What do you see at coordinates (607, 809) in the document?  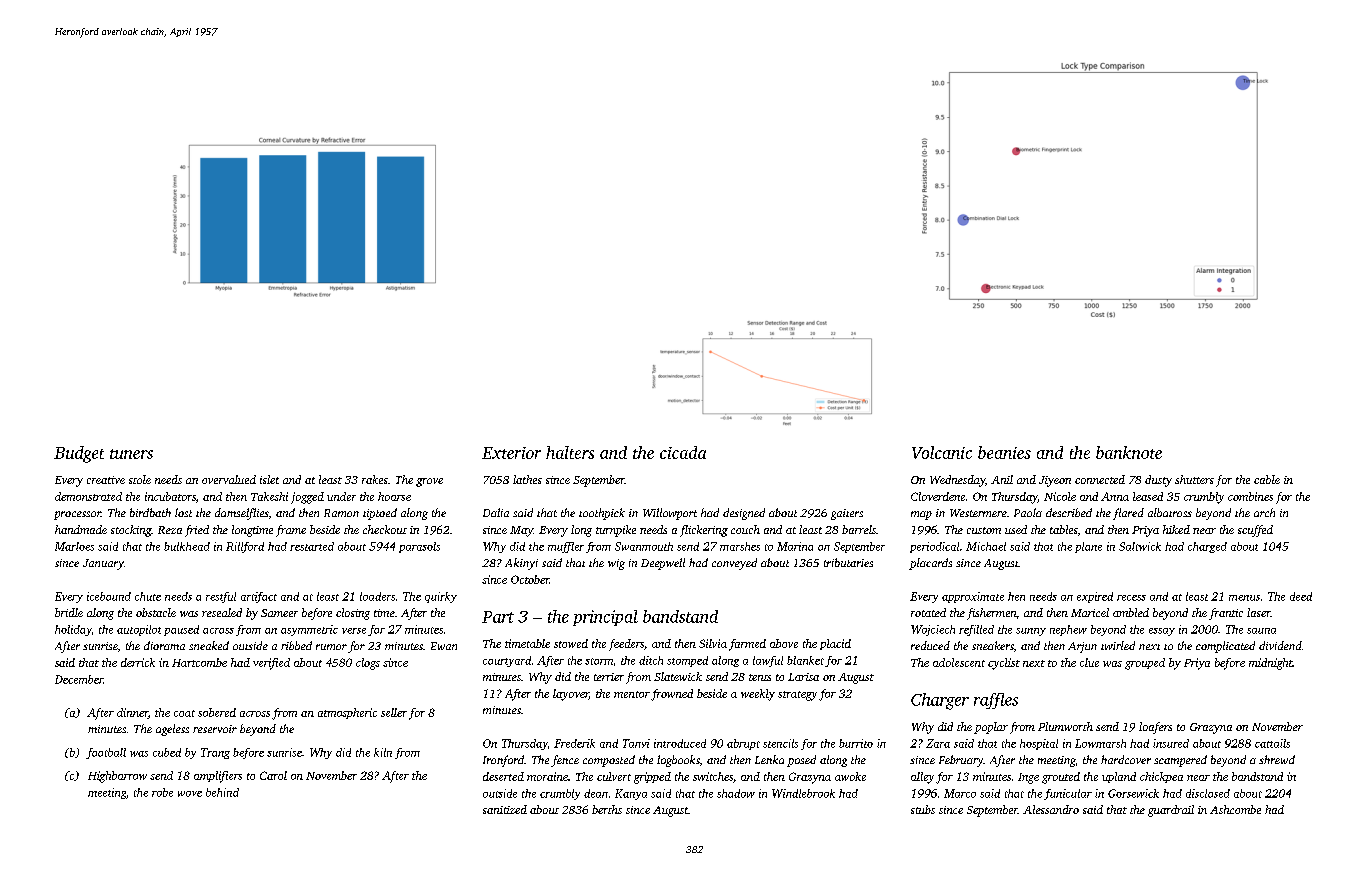 I see `berths` at bounding box center [607, 809].
